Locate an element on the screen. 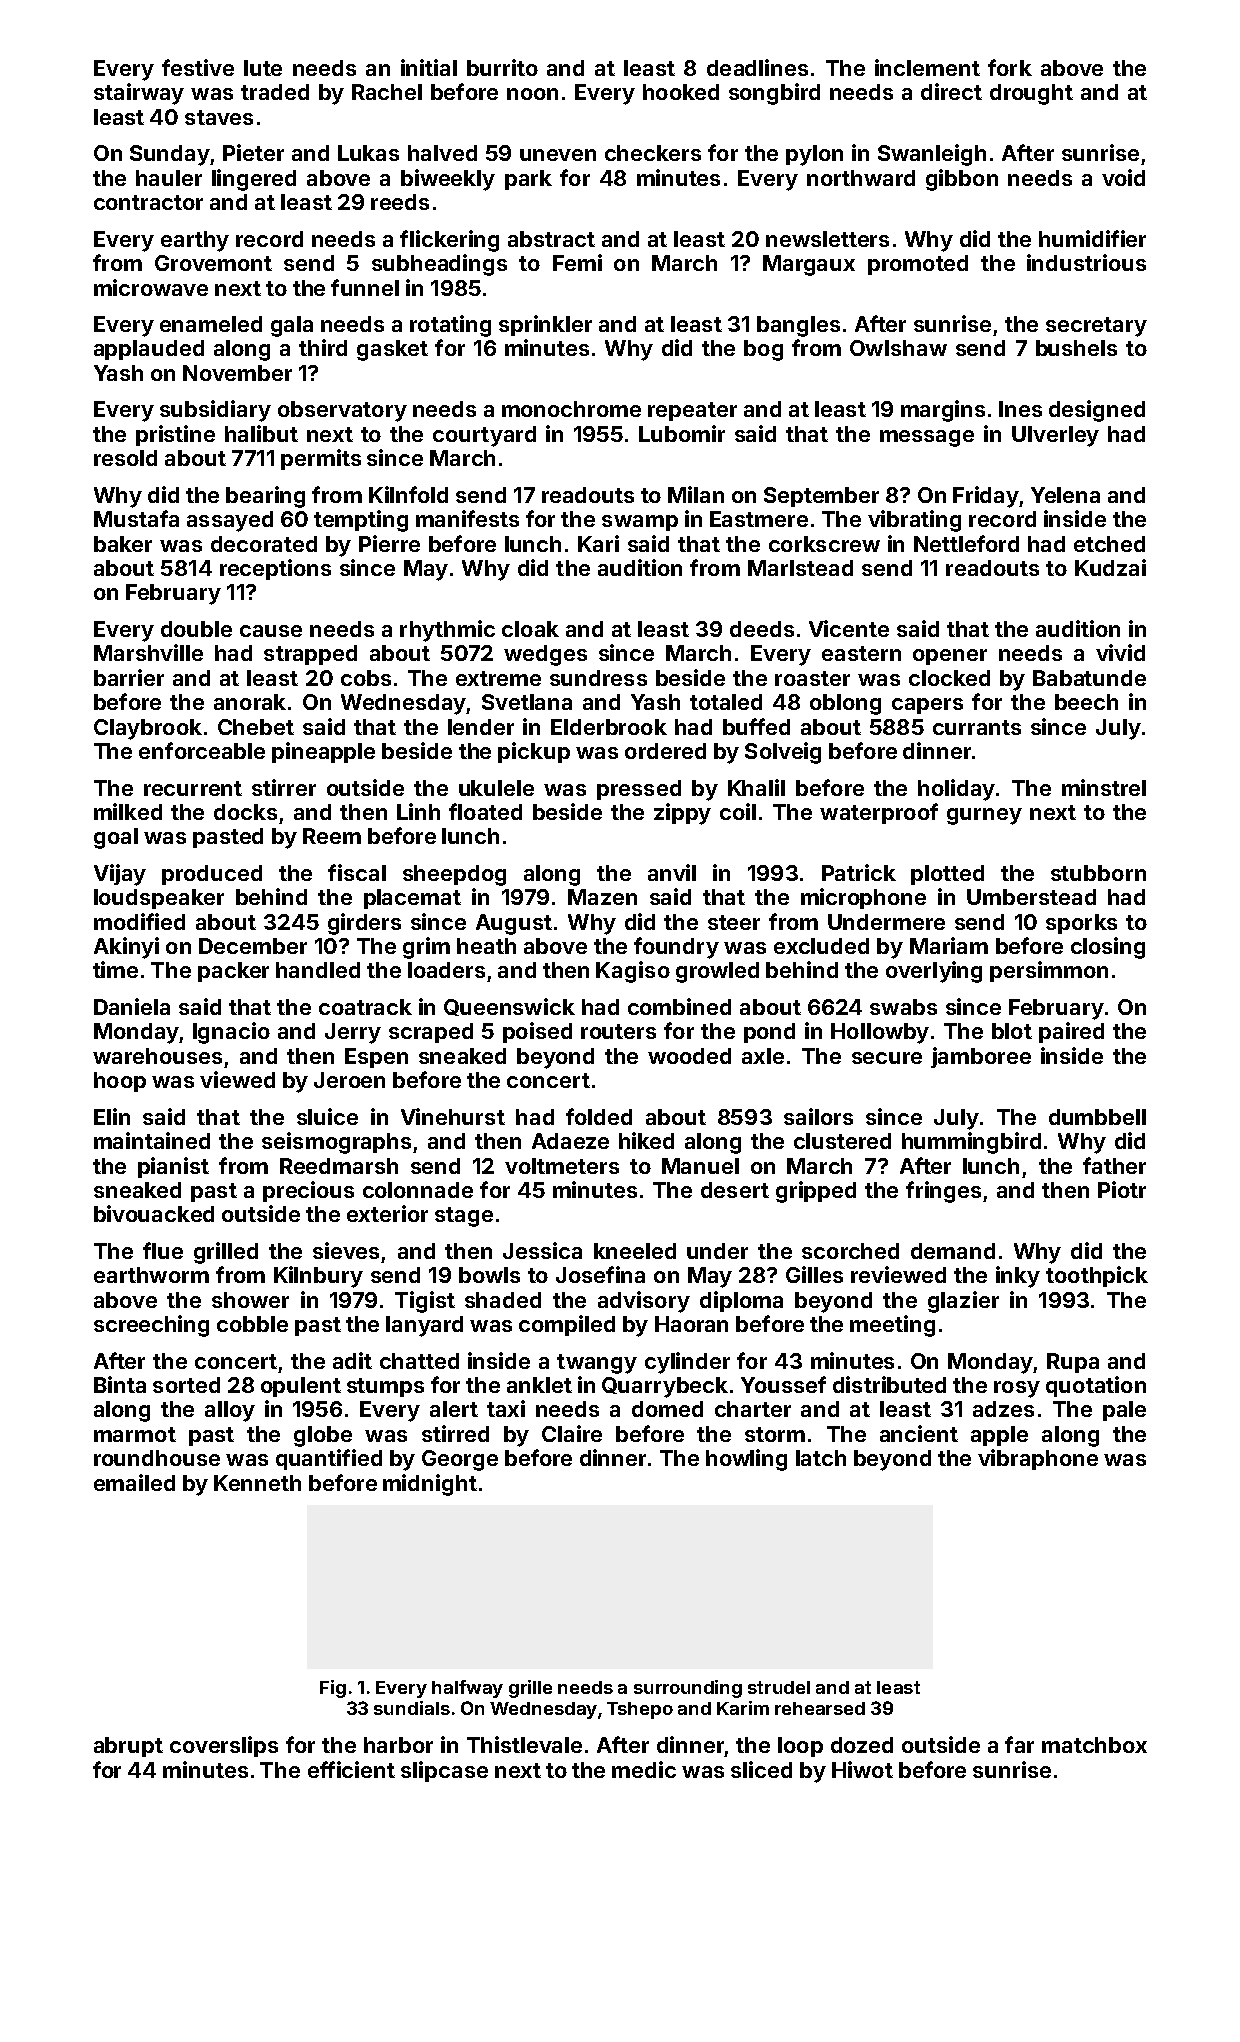 This screenshot has width=1240, height=2042. inclement is located at coordinates (927, 67).
